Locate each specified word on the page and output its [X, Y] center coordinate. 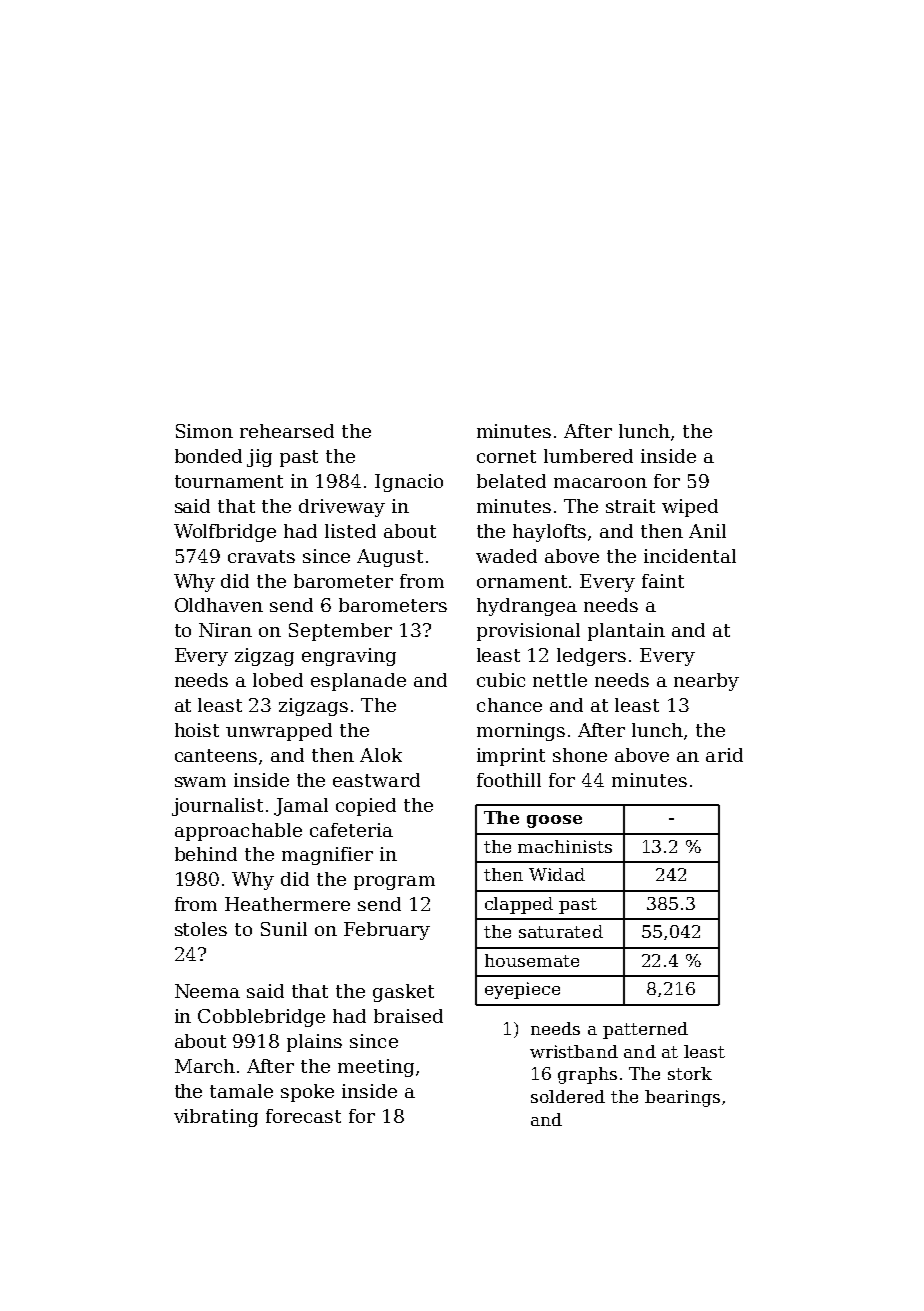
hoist [197, 730]
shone [580, 755]
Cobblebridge [261, 1018]
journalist [217, 807]
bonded [208, 456]
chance [509, 705]
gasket [403, 993]
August [390, 558]
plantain [626, 632]
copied [366, 807]
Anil [707, 531]
